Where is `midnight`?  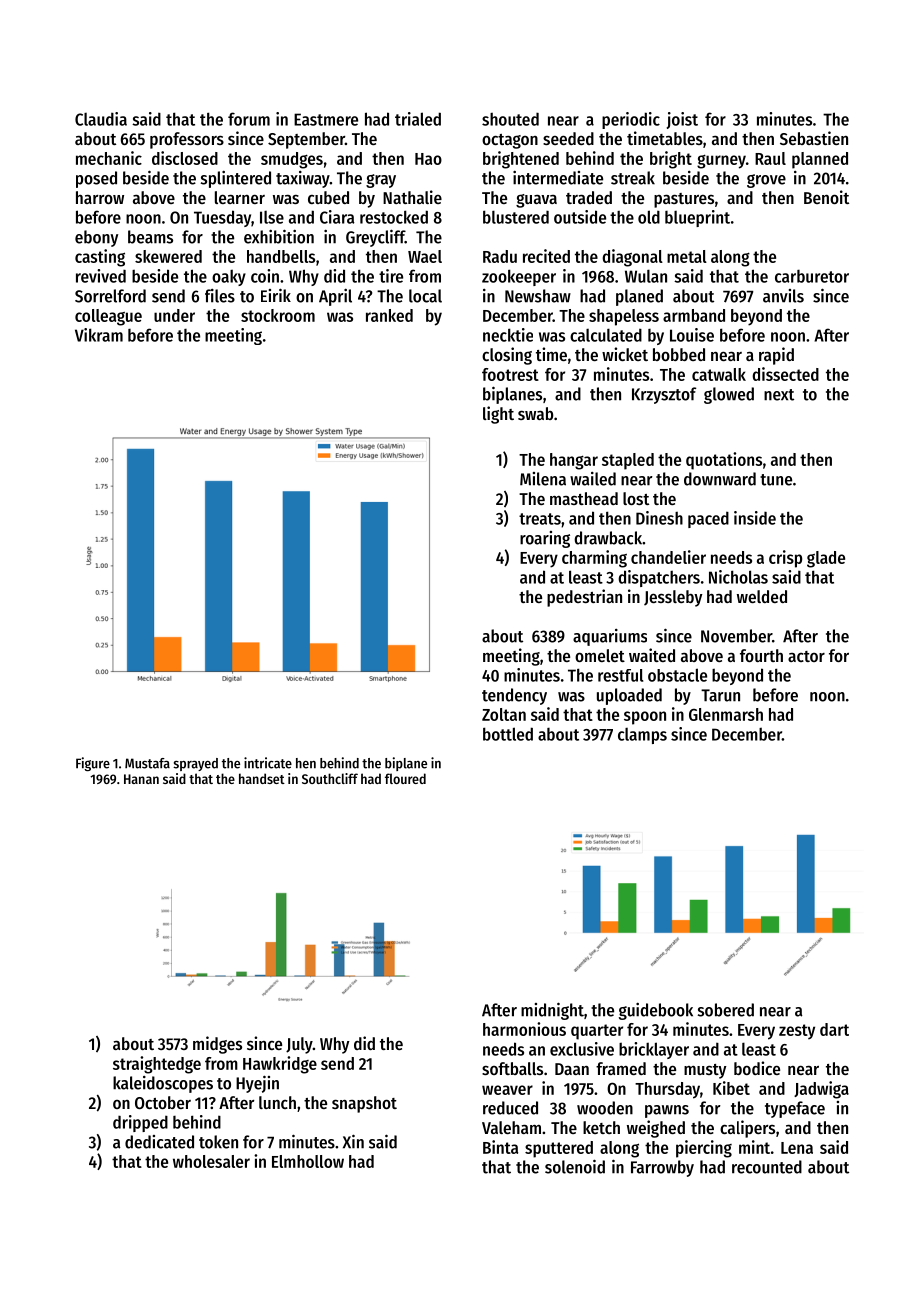 midnight is located at coordinates (552, 1011).
